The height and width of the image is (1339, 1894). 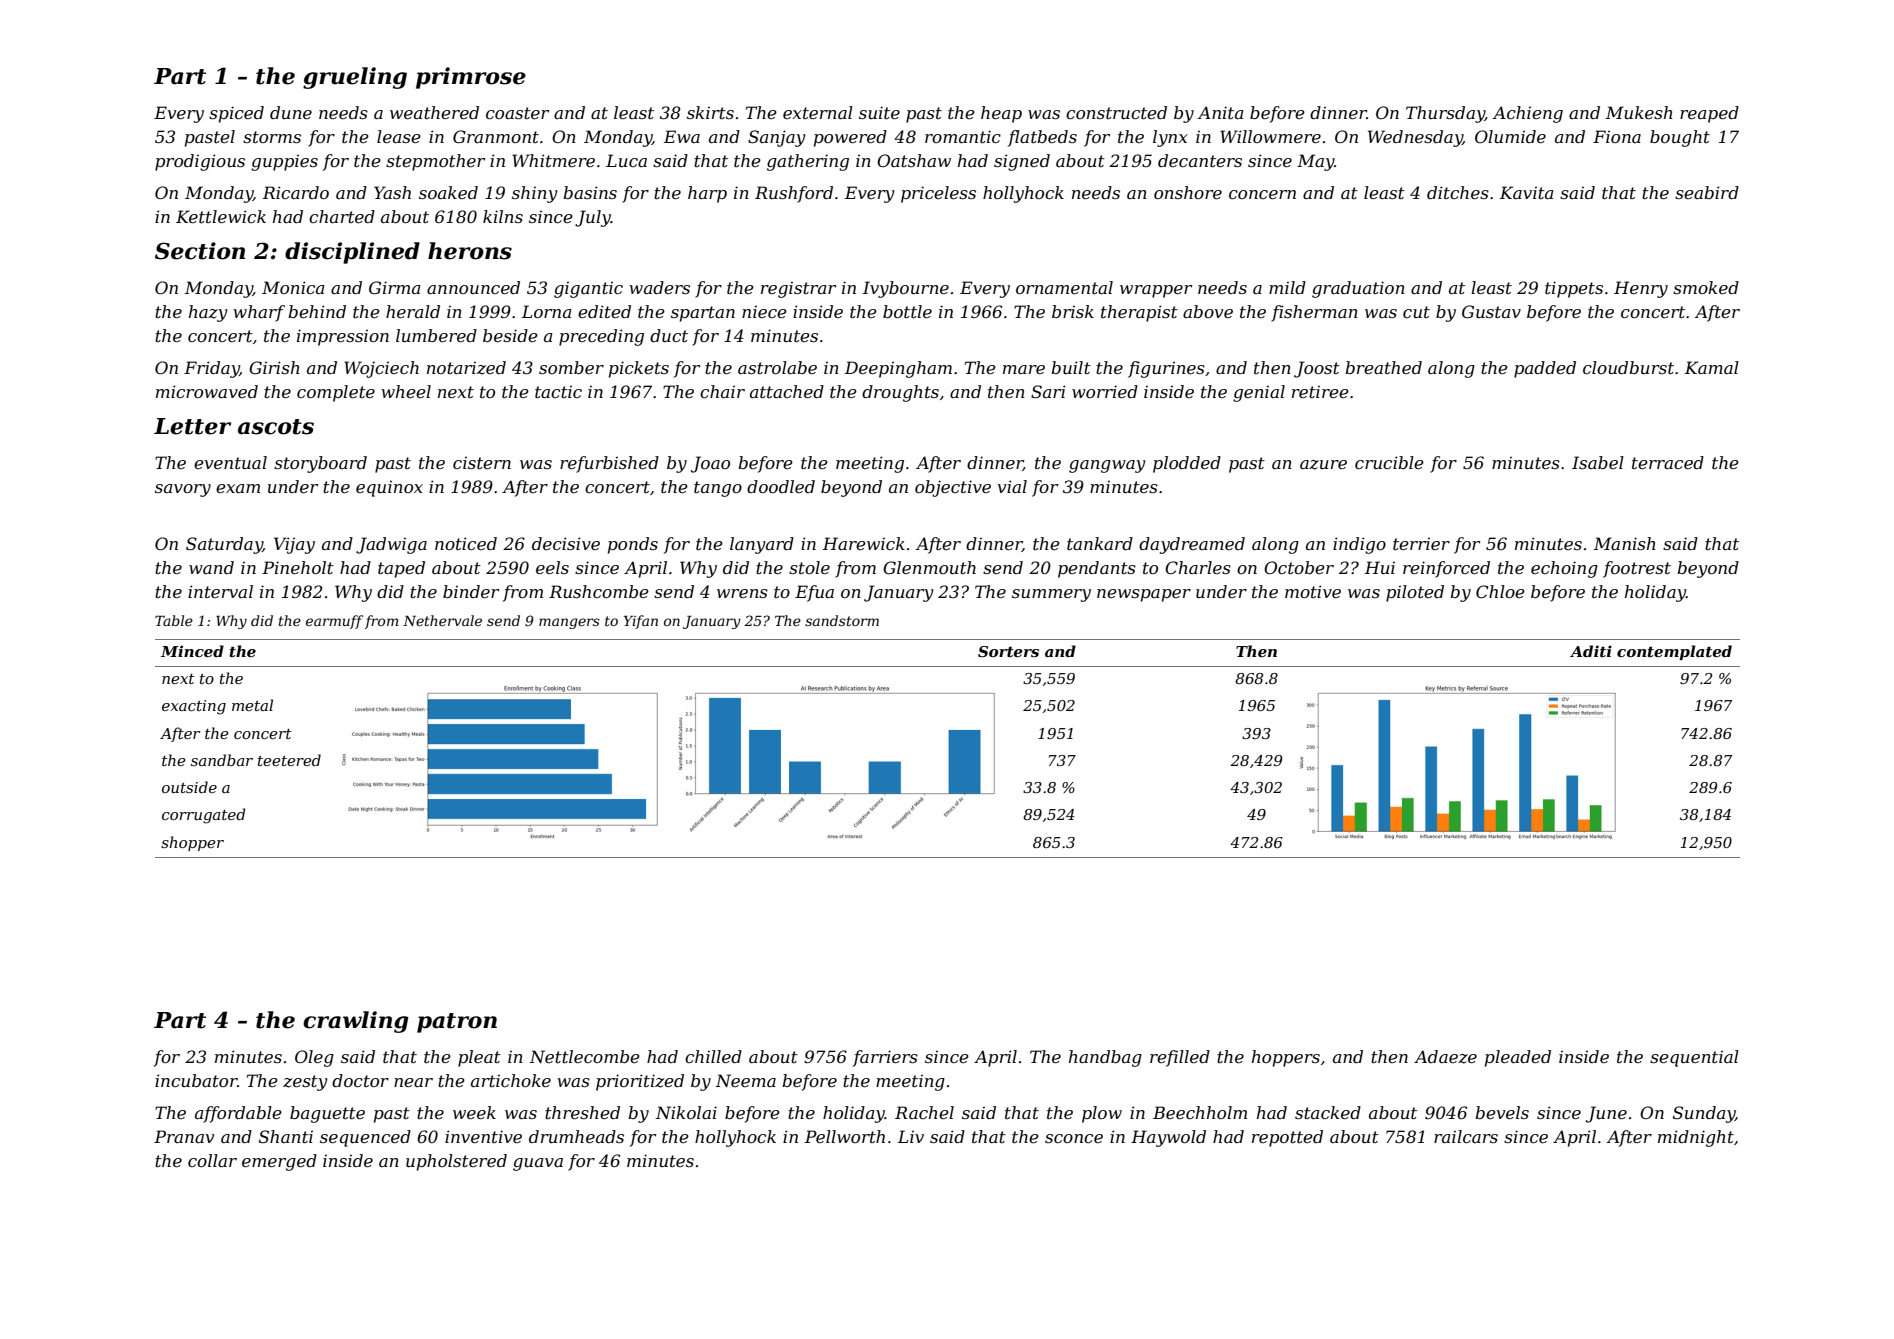 What do you see at coordinates (1008, 651) in the image?
I see `Sorters` at bounding box center [1008, 651].
